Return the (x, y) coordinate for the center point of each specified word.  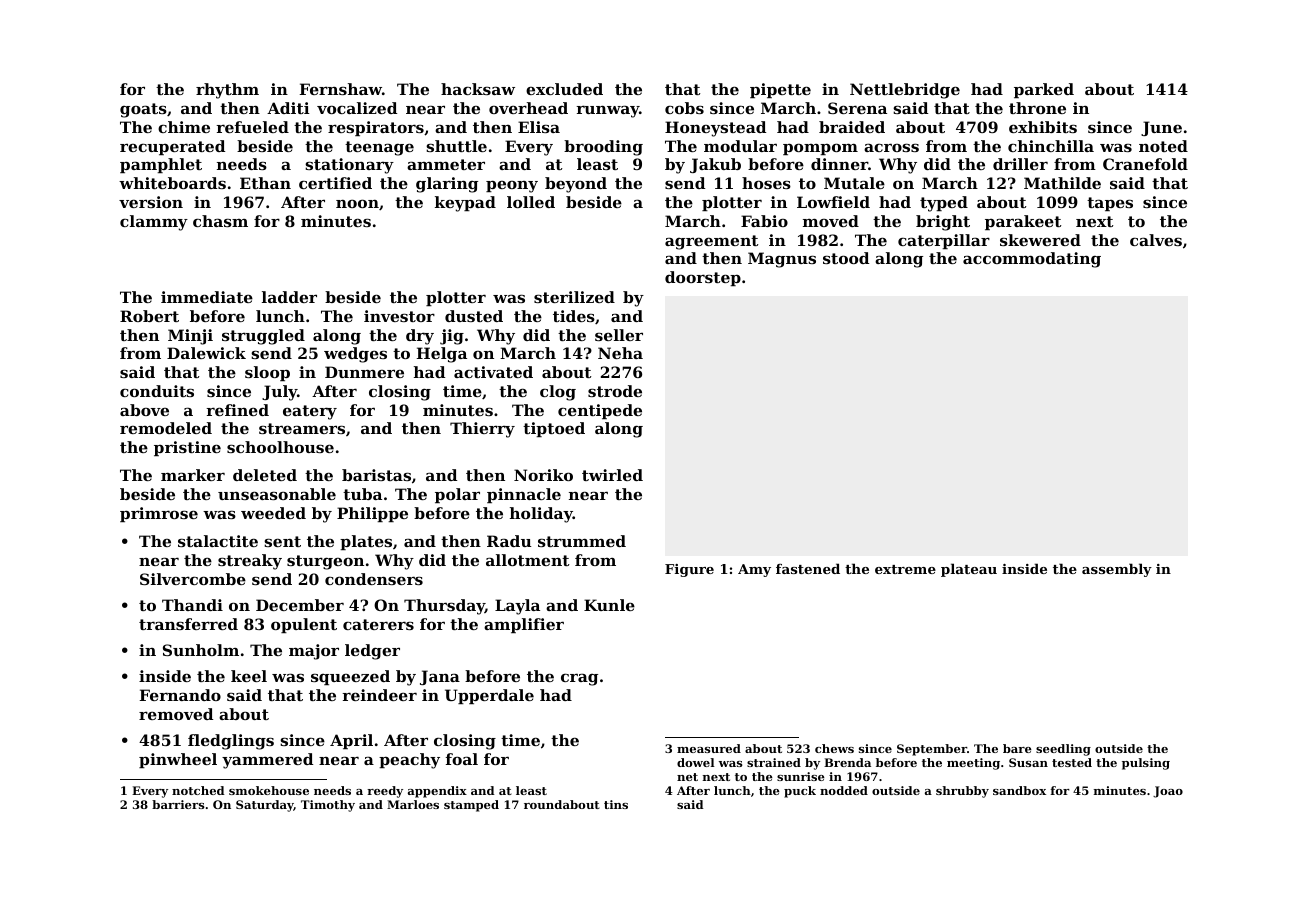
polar (457, 495)
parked (1044, 90)
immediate (207, 297)
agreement (711, 242)
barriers (178, 804)
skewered (1040, 240)
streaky (250, 562)
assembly (1117, 570)
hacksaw (478, 89)
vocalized (357, 108)
